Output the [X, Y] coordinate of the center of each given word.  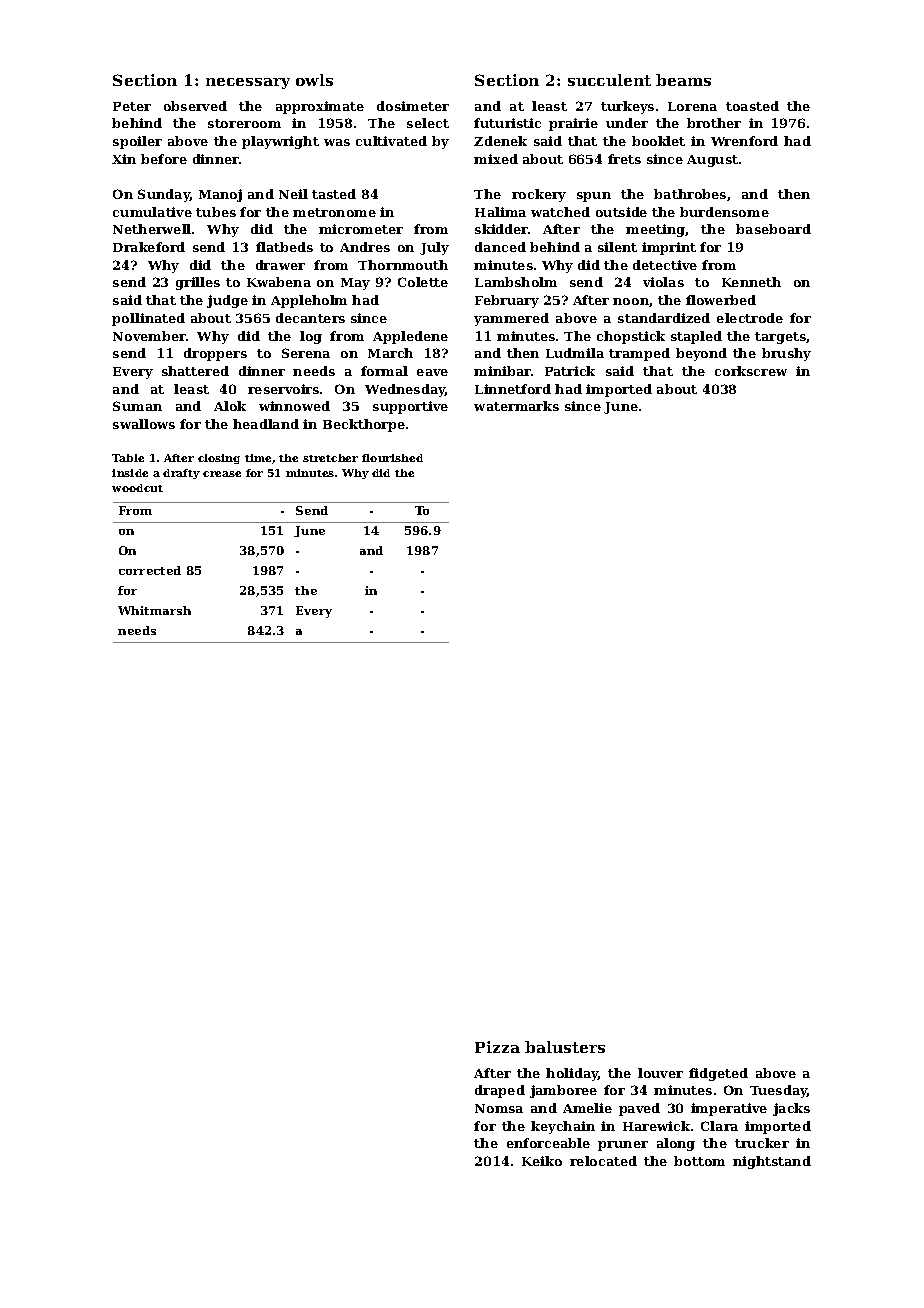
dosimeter [413, 106]
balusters [565, 1047]
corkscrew [751, 371]
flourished [392, 458]
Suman [137, 406]
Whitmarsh [154, 610]
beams [683, 80]
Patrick [570, 371]
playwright [280, 142]
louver [660, 1073]
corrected [150, 570]
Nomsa [499, 1108]
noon [631, 301]
